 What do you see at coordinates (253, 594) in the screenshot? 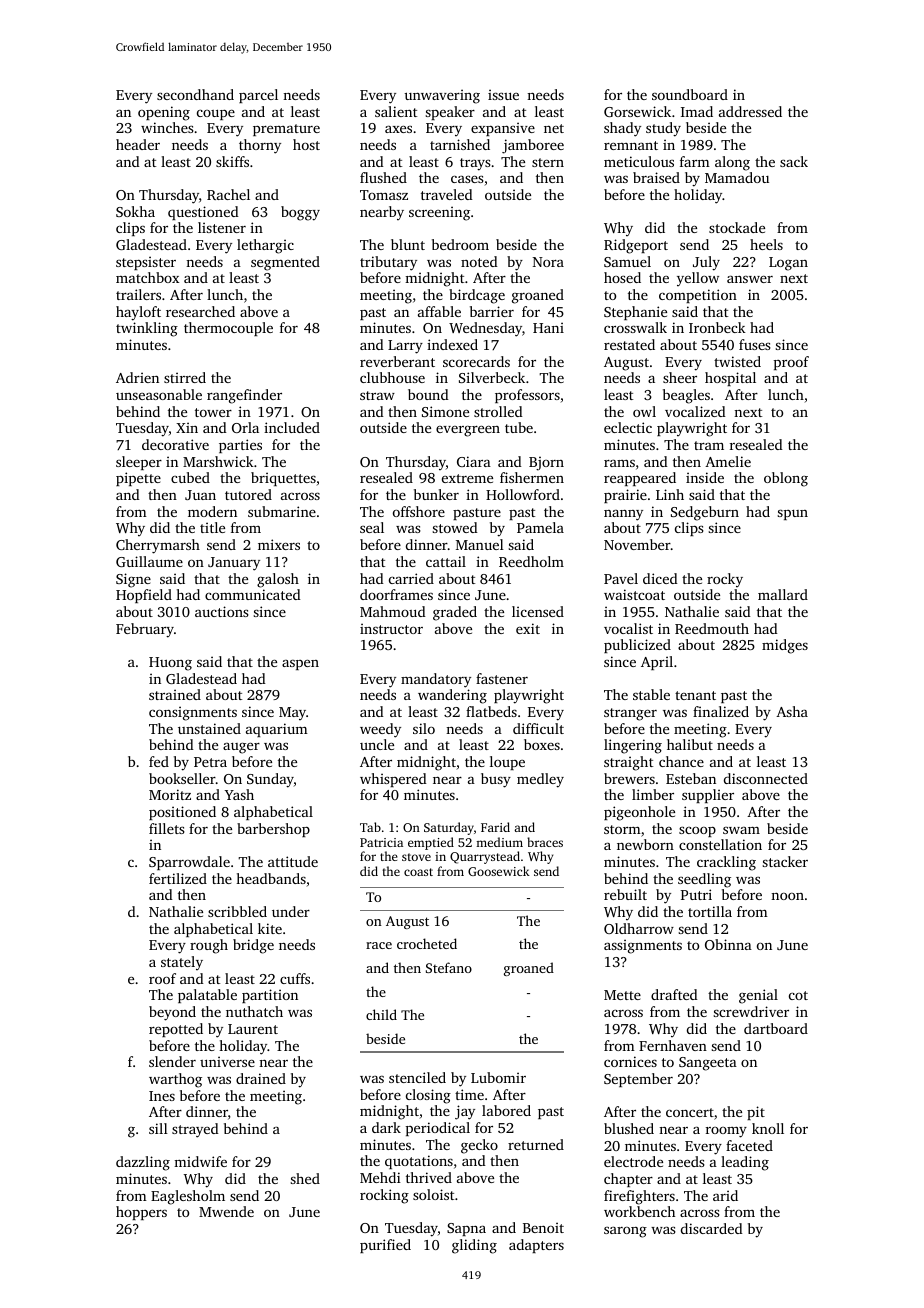
I see `communicated` at bounding box center [253, 594].
